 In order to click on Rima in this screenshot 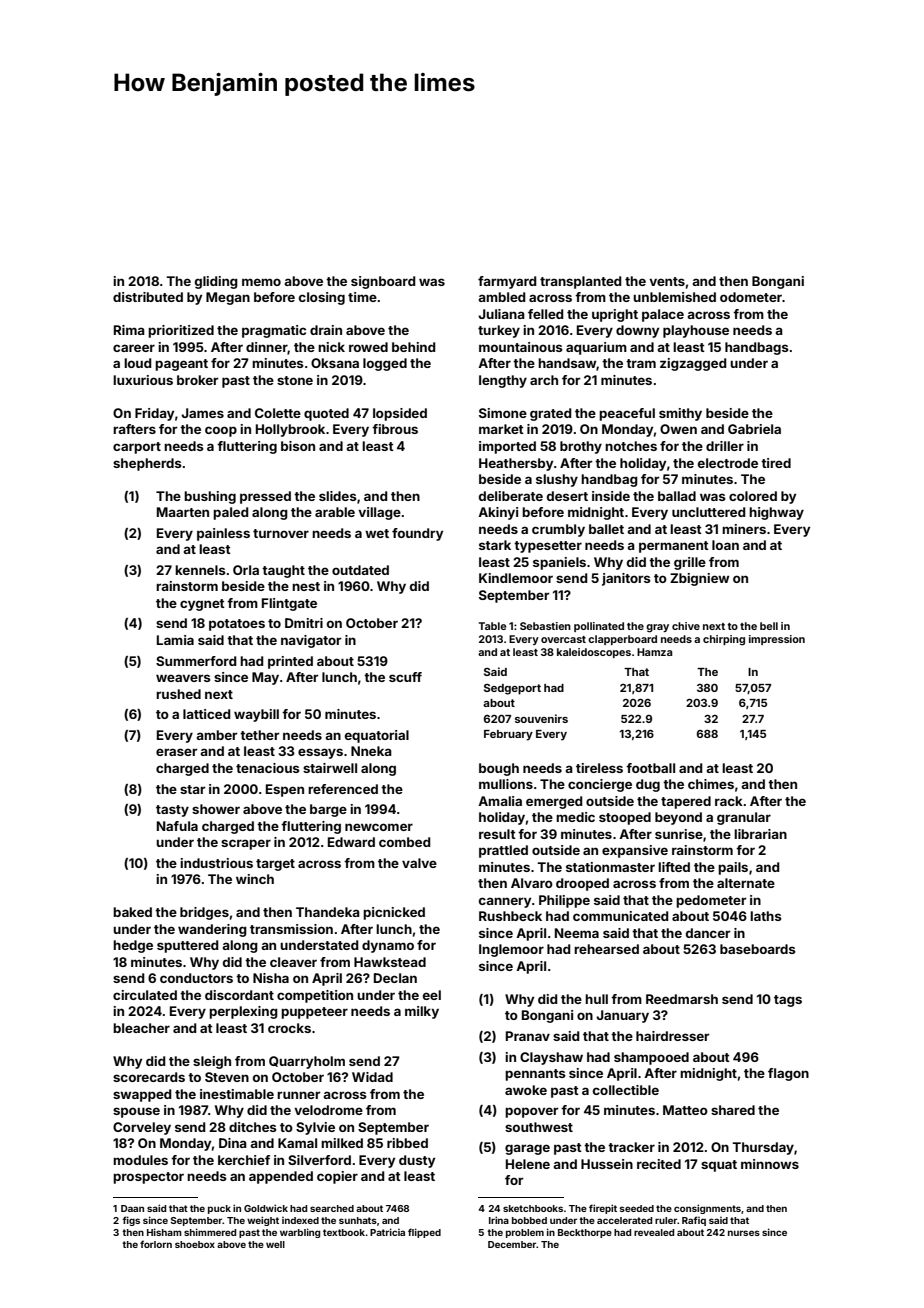, I will do `click(129, 330)`.
